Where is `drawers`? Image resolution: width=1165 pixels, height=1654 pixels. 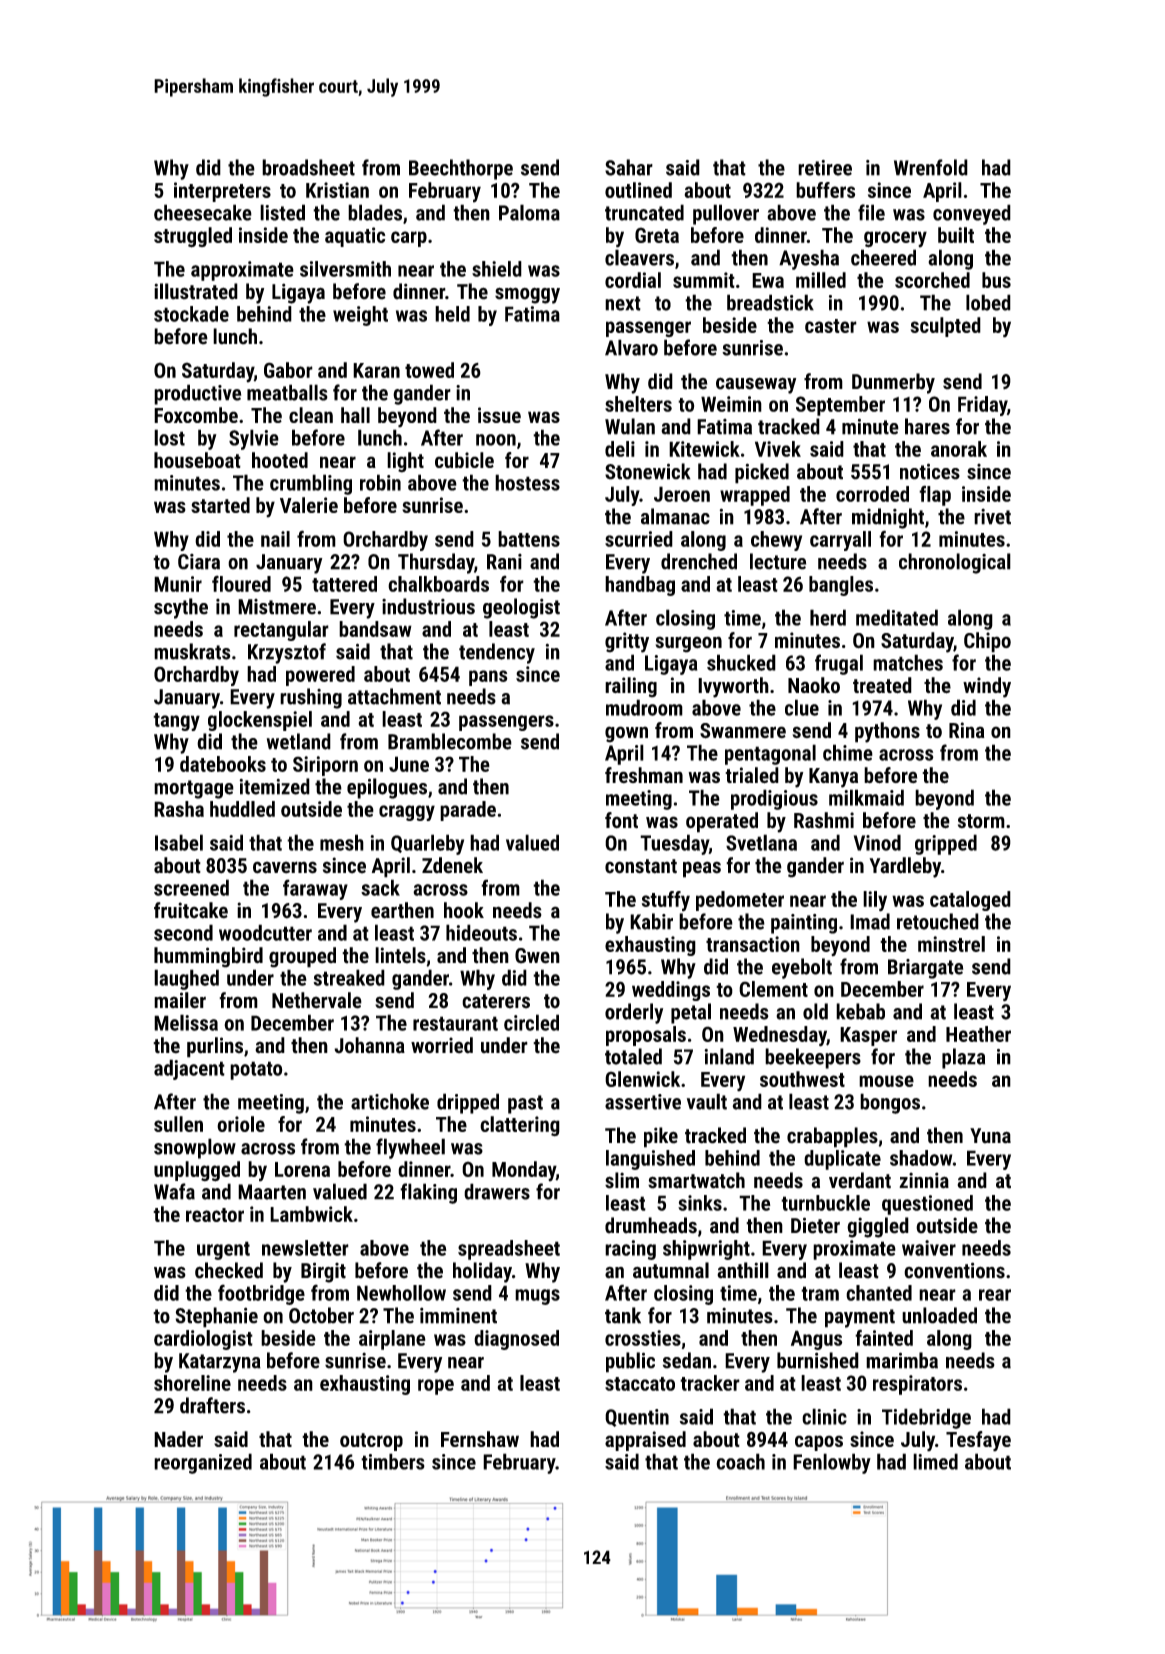 drawers is located at coordinates (497, 1191).
